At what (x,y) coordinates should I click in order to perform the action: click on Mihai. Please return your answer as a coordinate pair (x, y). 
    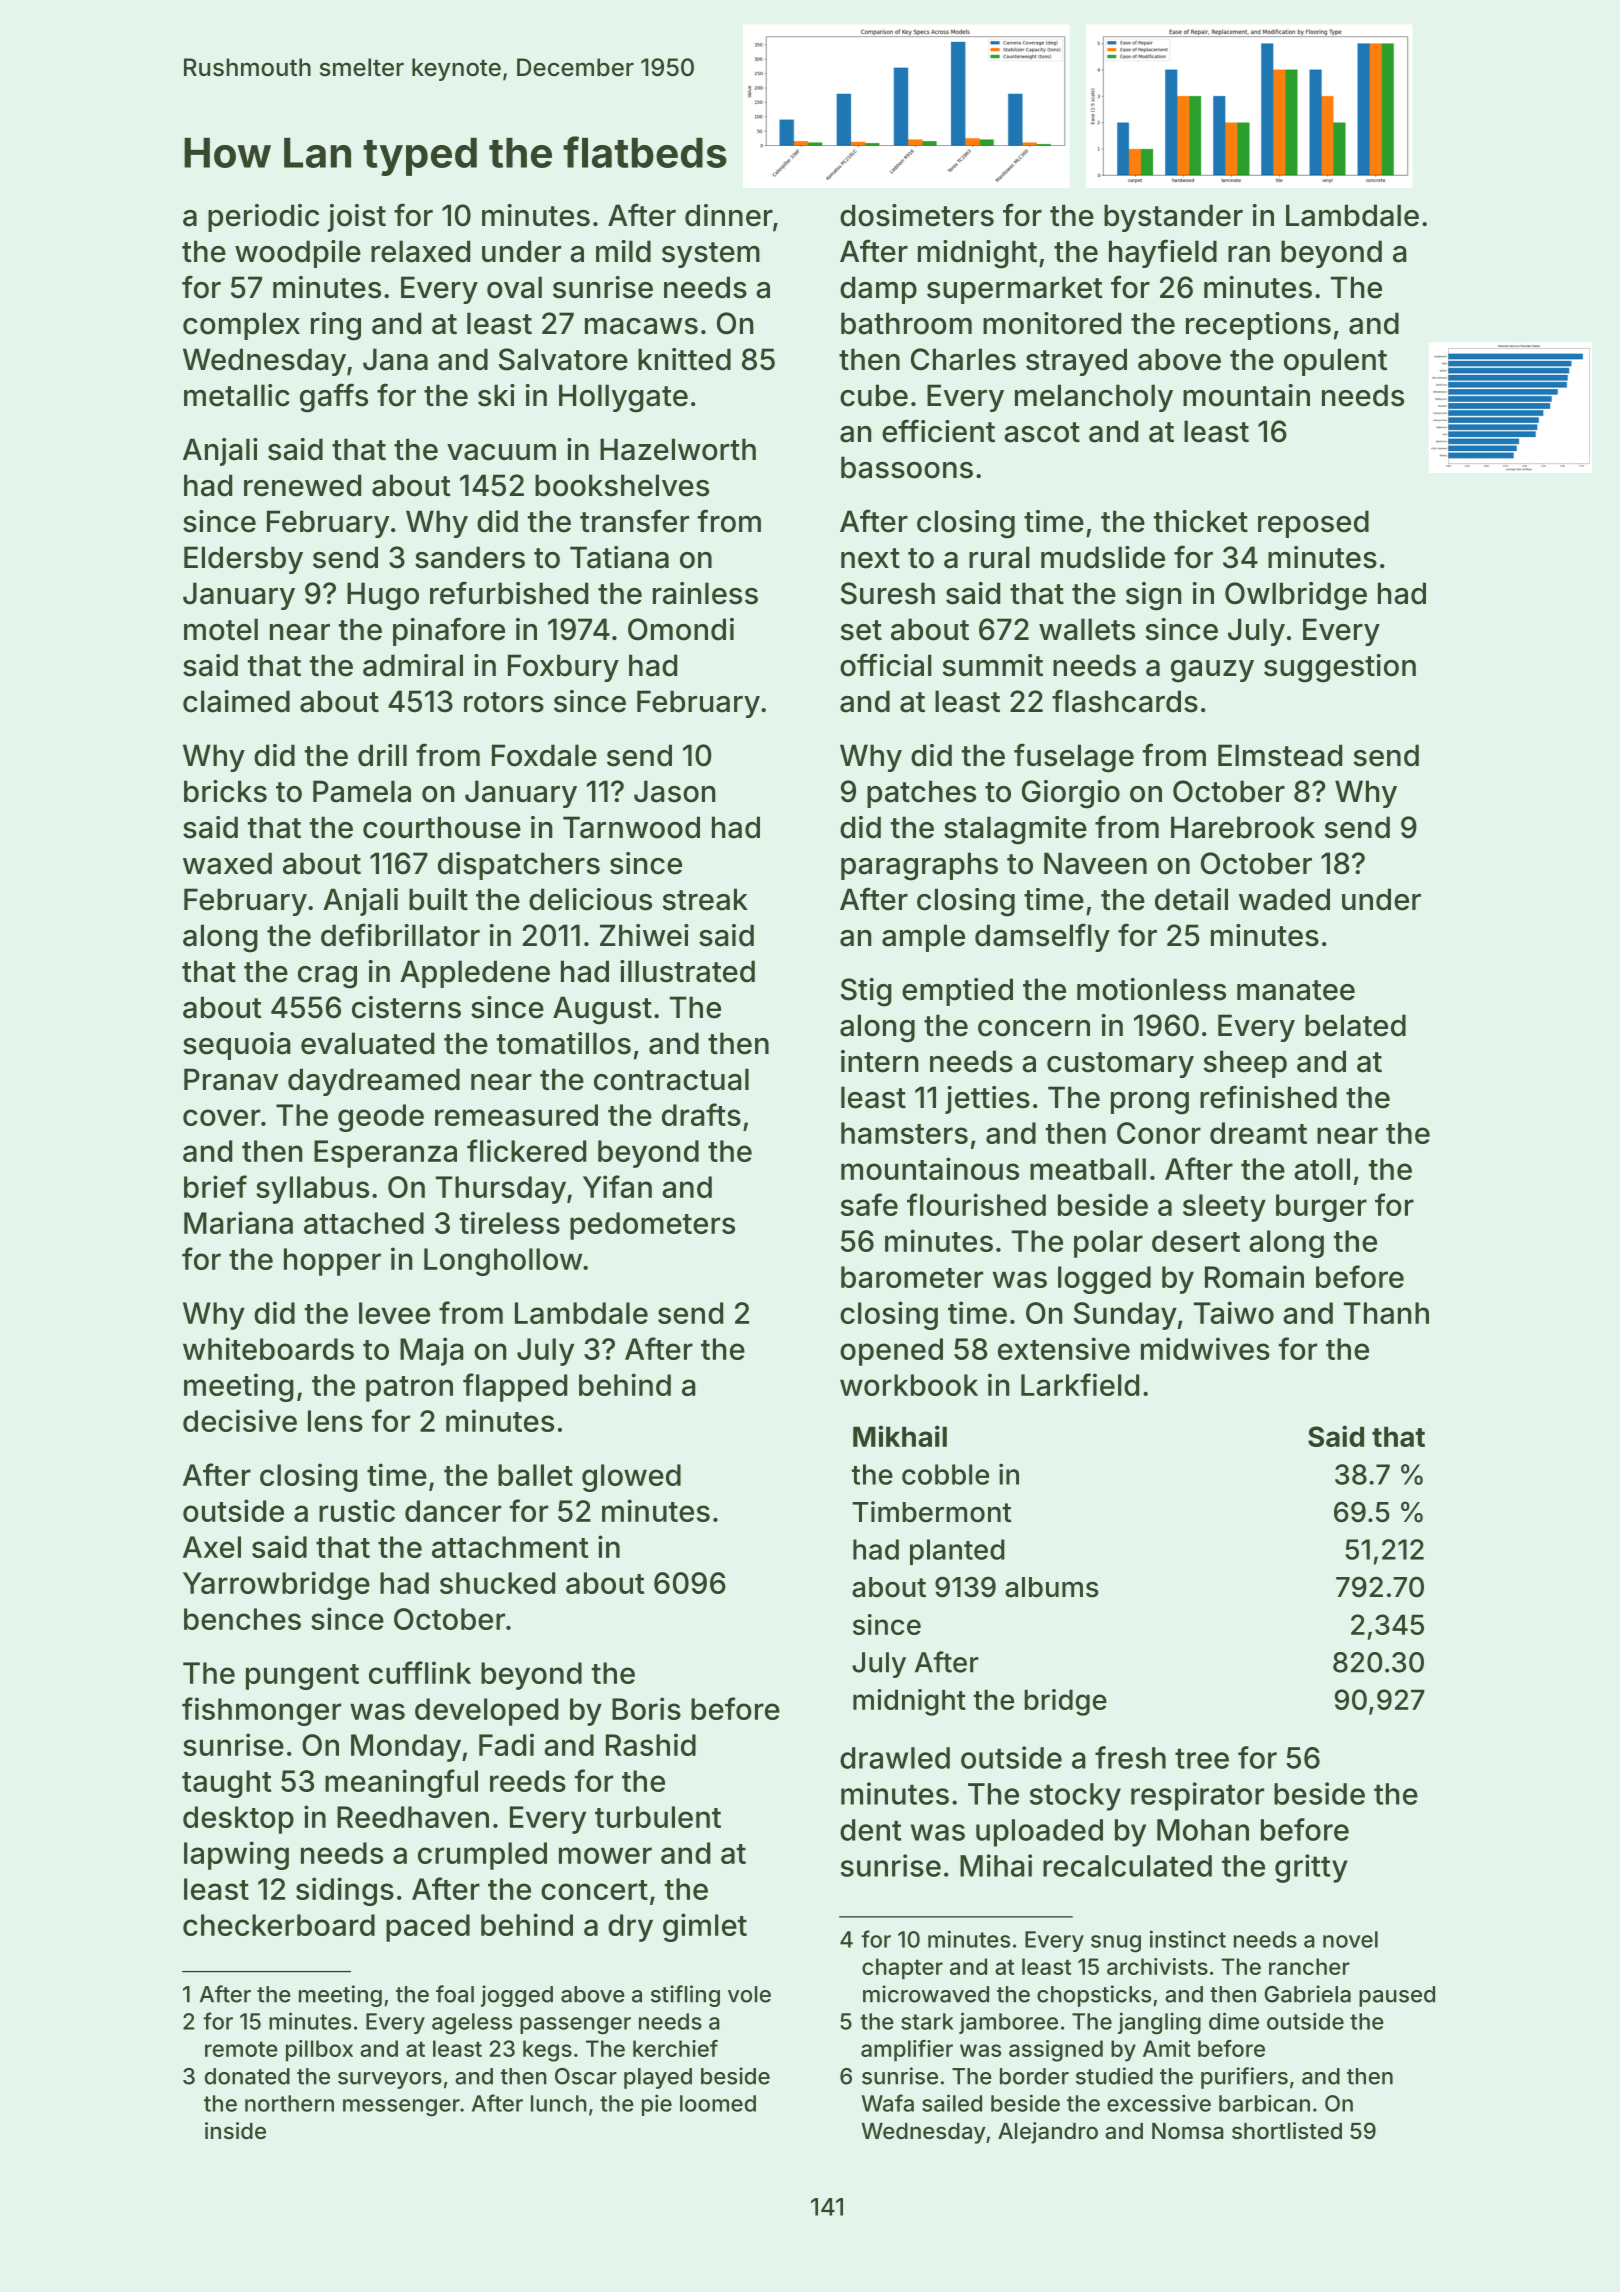
    Looking at the image, I should click on (996, 1865).
